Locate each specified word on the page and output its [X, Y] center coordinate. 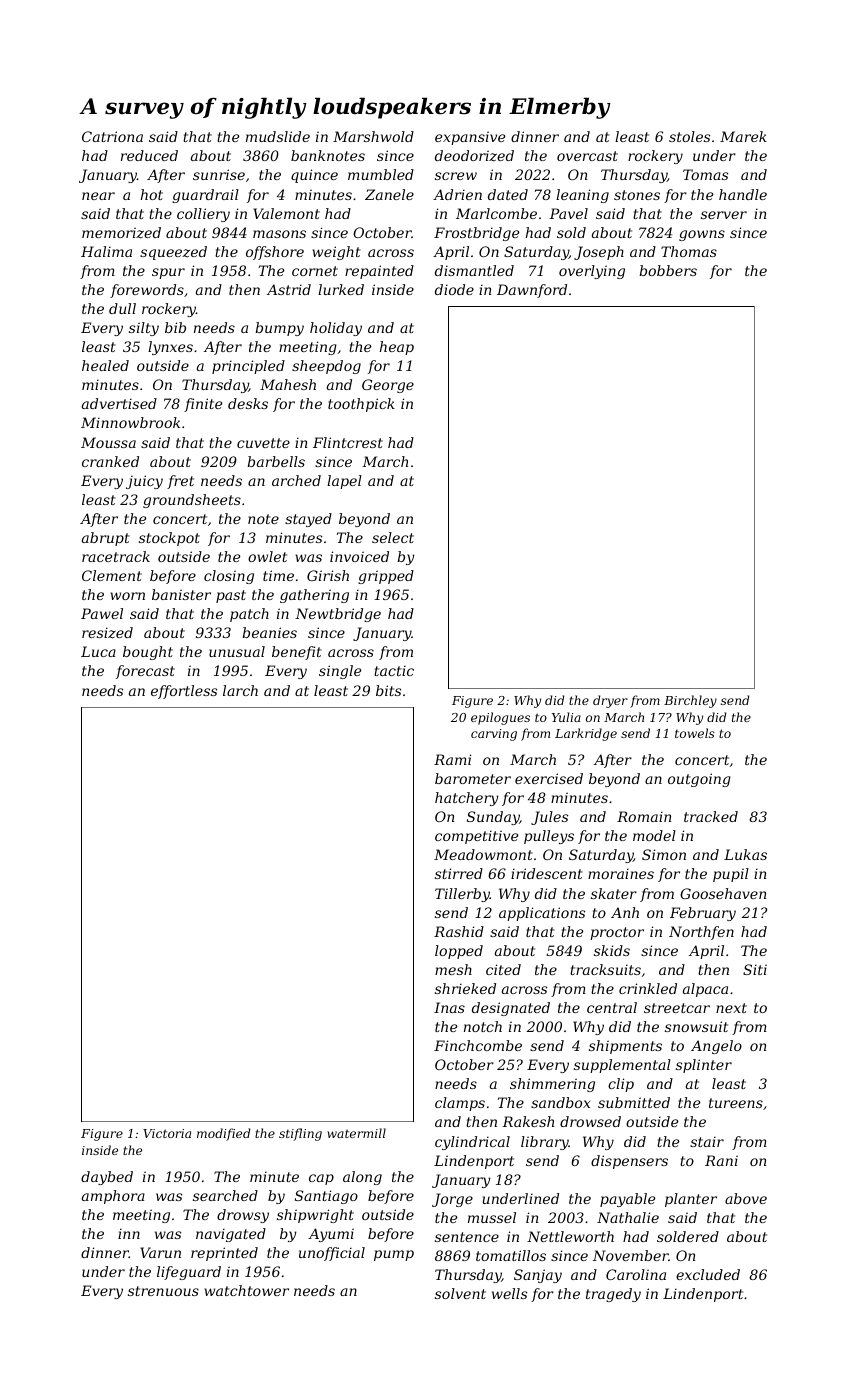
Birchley [690, 701]
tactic [394, 670]
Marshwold [373, 136]
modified [223, 1134]
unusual [237, 651]
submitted [634, 1102]
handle [743, 194]
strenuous [163, 1291]
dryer [610, 701]
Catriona [112, 136]
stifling [300, 1134]
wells [509, 1293]
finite [203, 405]
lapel [344, 482]
